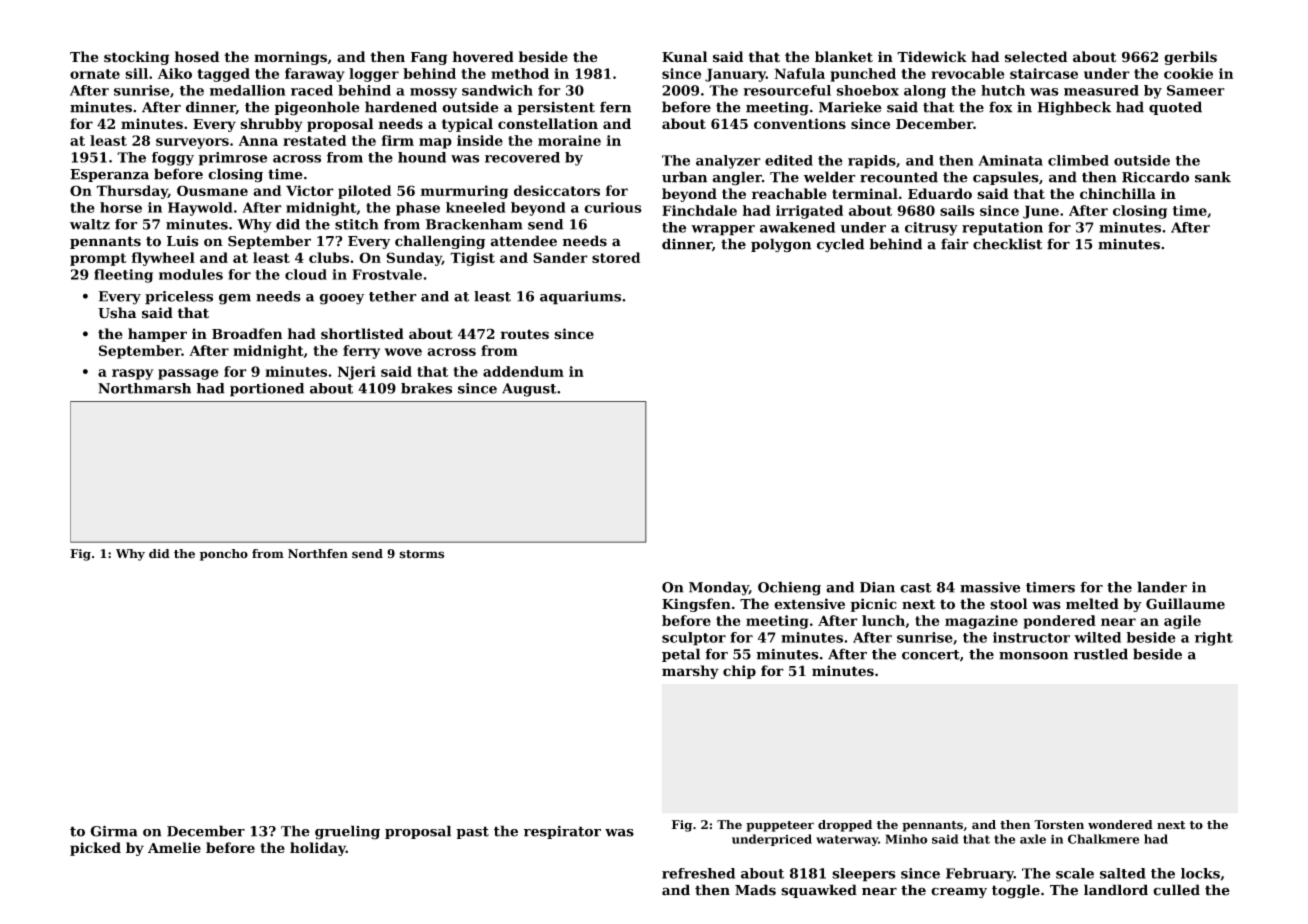 This document has width=1308, height=924. Describe the element at coordinates (723, 230) in the document. I see `wrapper` at that location.
